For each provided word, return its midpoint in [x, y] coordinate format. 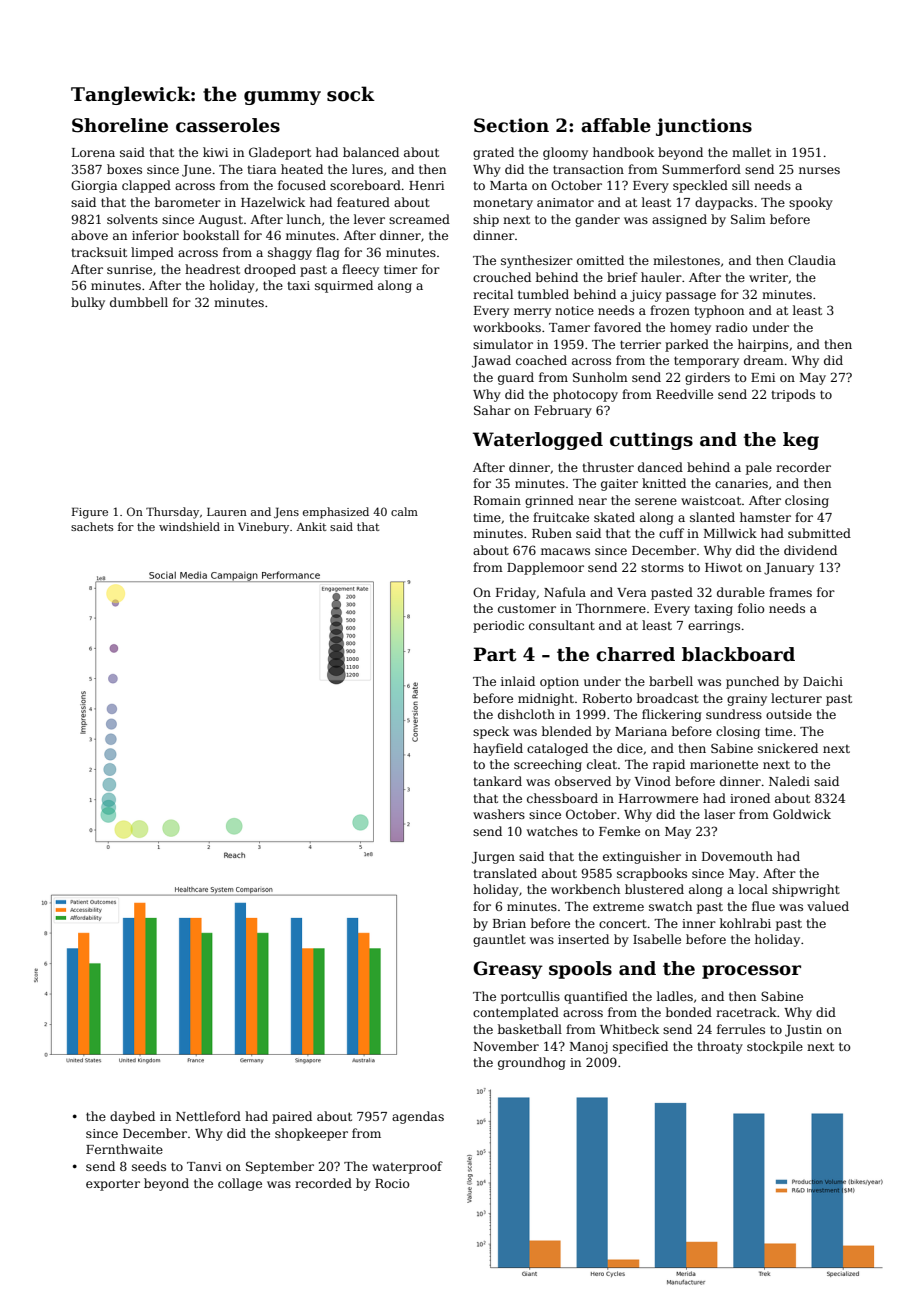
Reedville [684, 394]
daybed [132, 1117]
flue [763, 906]
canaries [741, 483]
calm [404, 511]
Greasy [508, 970]
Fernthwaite [124, 1149]
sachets [92, 526]
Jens [286, 512]
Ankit [311, 526]
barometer [188, 202]
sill [741, 185]
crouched [502, 277]
